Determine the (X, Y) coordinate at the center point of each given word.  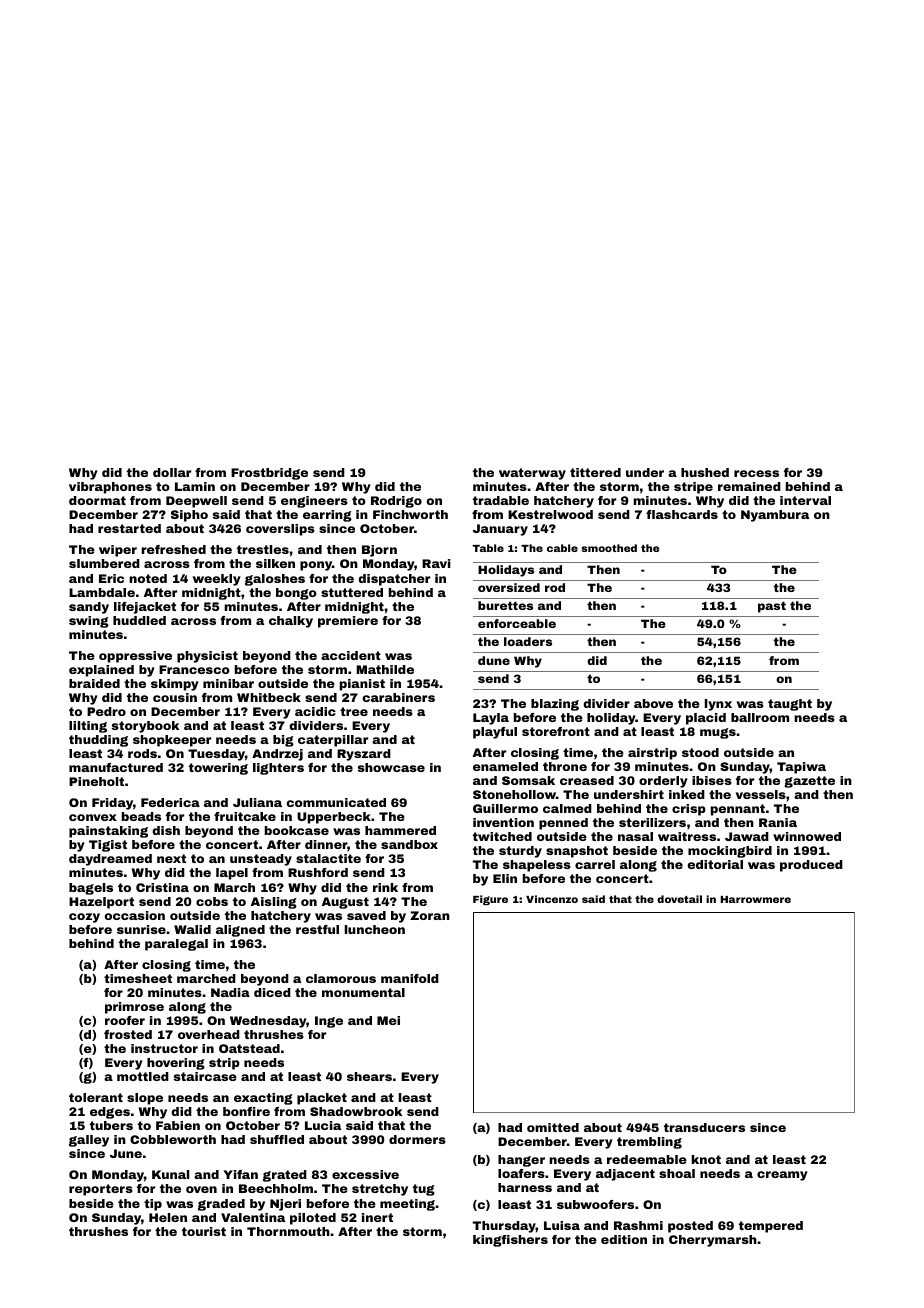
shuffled (277, 1139)
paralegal (176, 945)
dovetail (679, 899)
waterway (532, 474)
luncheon (375, 929)
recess (756, 473)
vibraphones (110, 488)
